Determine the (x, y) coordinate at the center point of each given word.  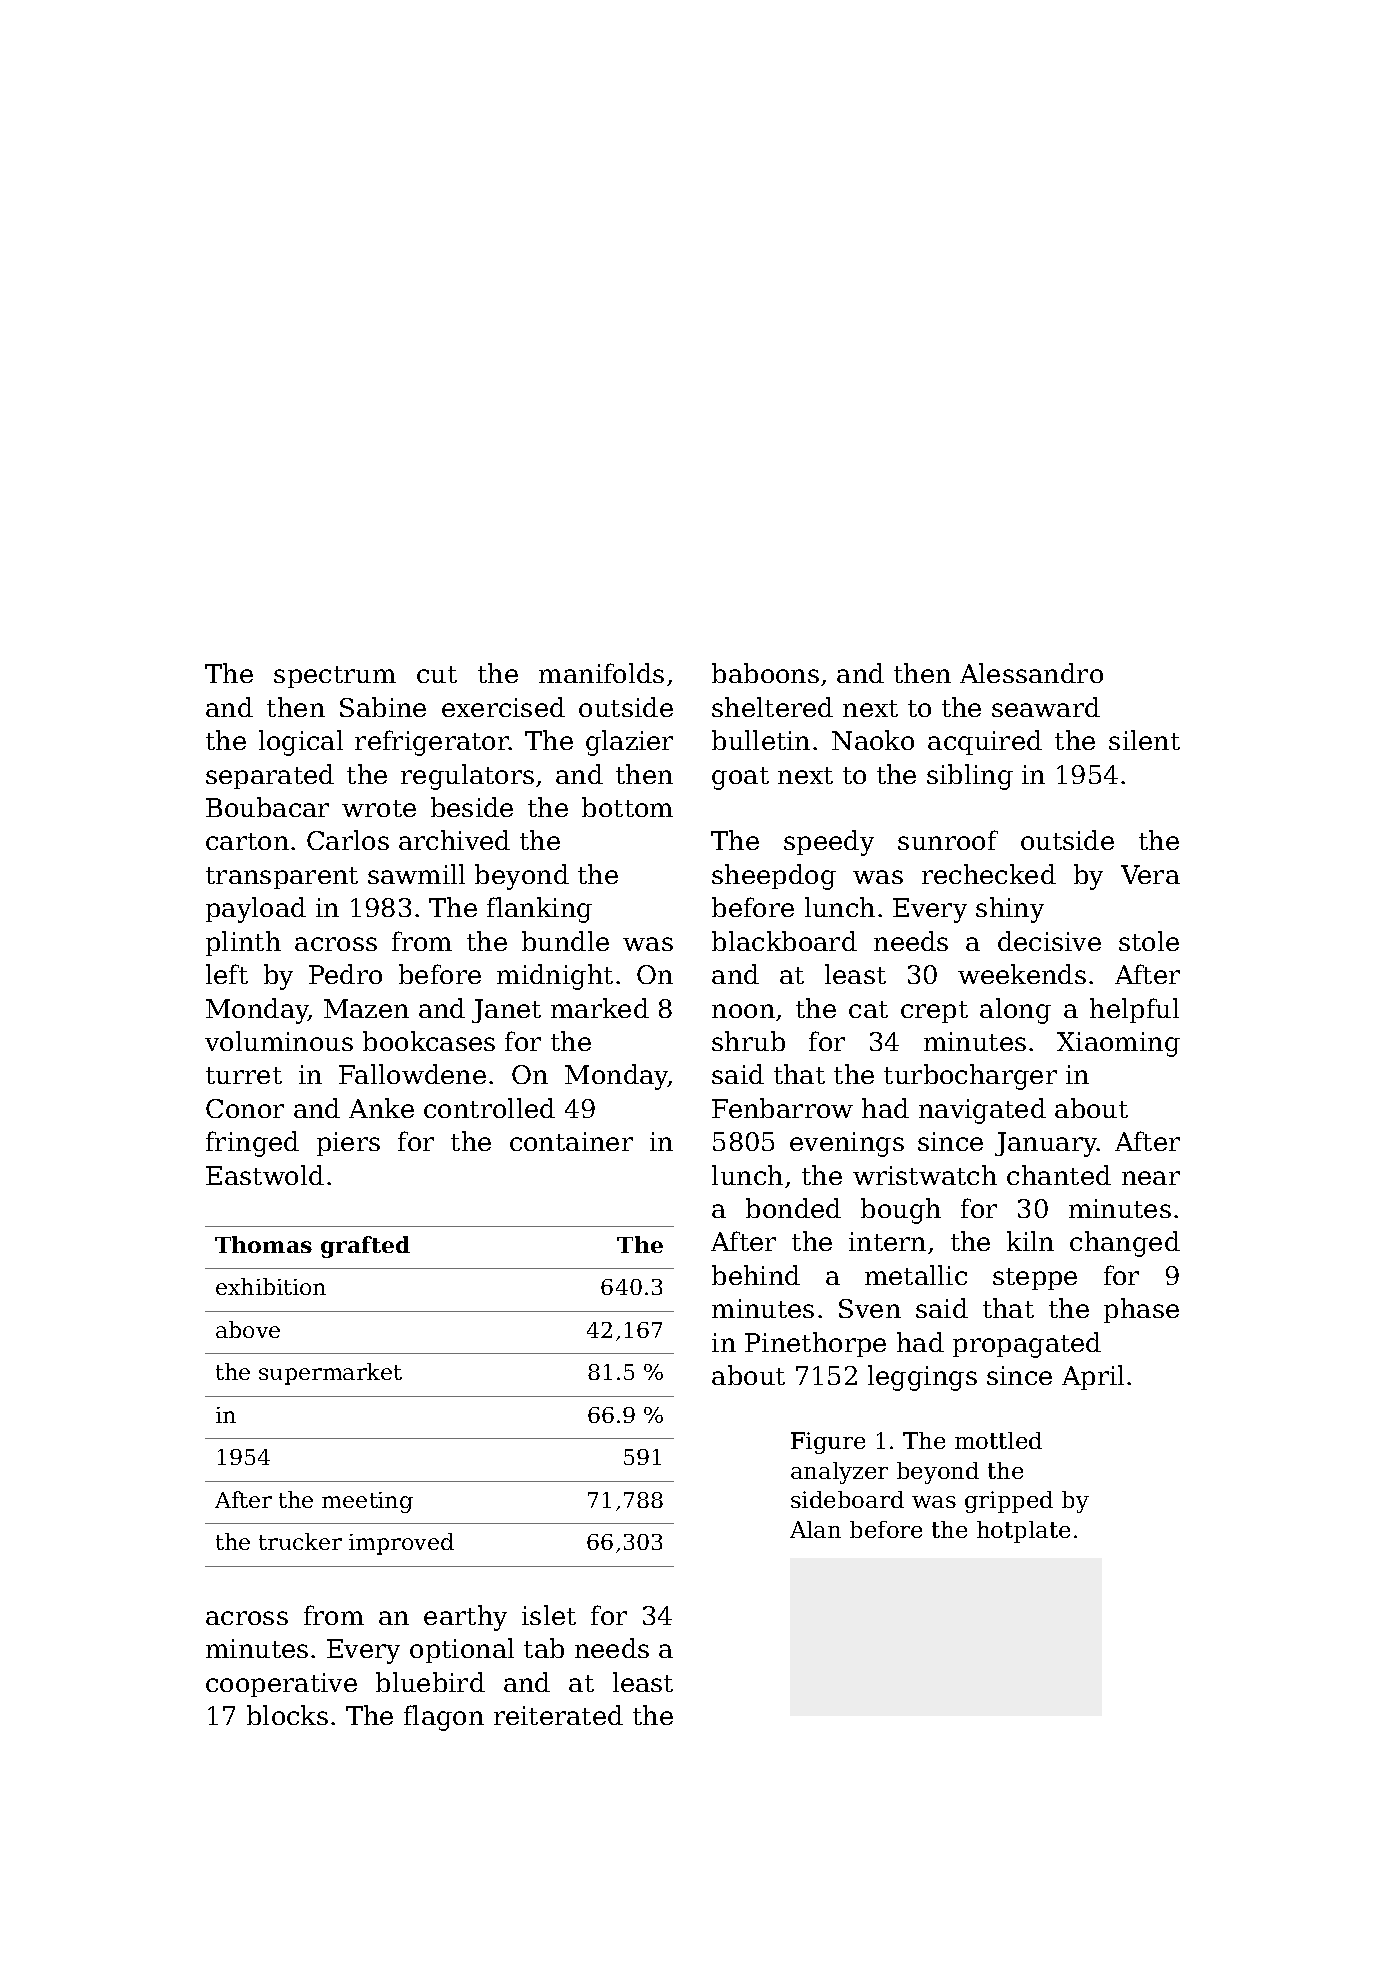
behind (756, 1275)
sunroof (948, 840)
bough (901, 1211)
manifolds (601, 673)
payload (256, 910)
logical (301, 743)
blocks (287, 1715)
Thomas (263, 1244)
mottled (998, 1440)
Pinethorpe (815, 1344)
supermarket (330, 1374)
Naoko (873, 740)
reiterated (558, 1715)
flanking (539, 910)
